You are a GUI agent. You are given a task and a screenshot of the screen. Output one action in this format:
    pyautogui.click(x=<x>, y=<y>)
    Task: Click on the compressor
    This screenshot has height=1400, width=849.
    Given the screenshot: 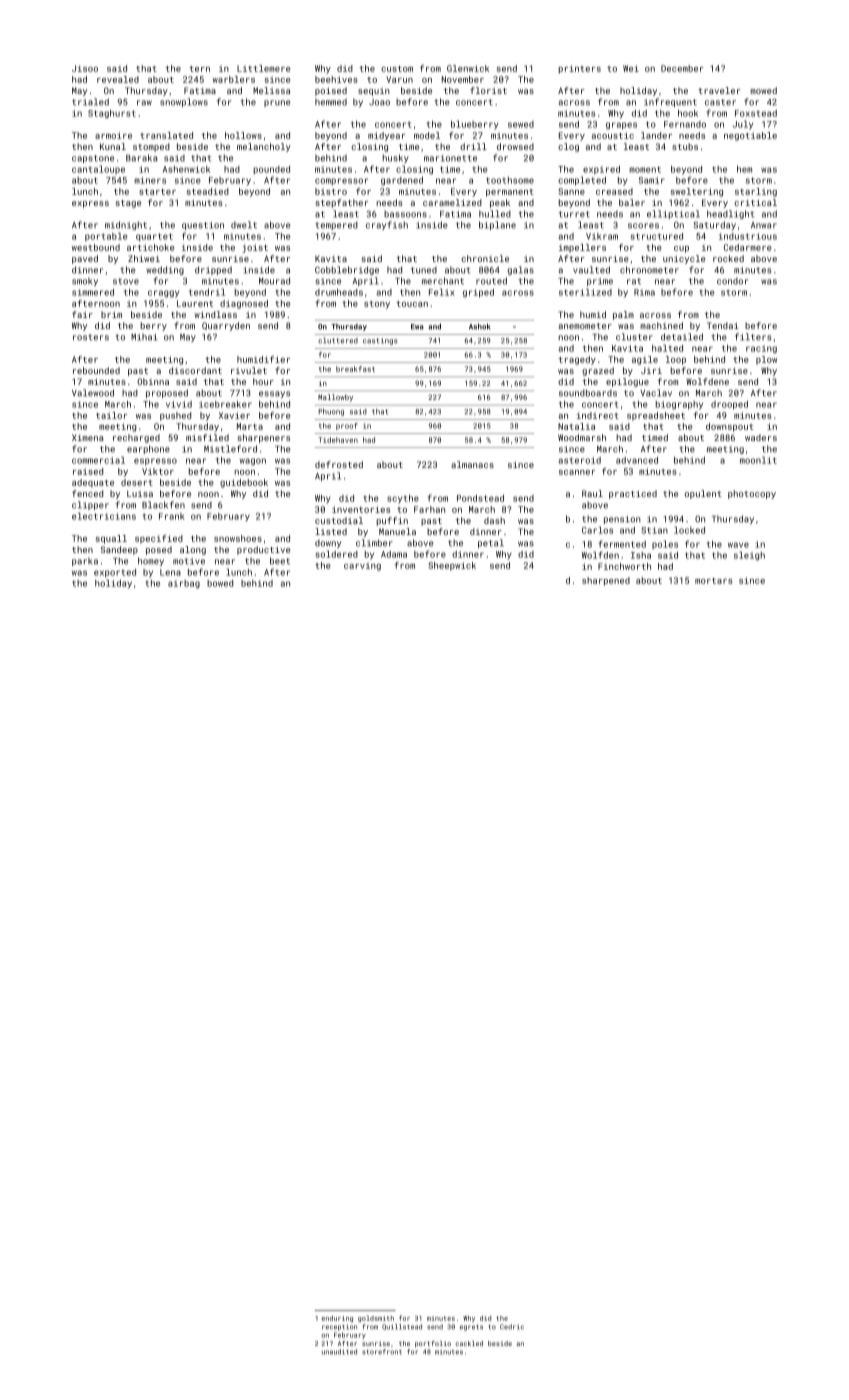 What is the action you would take?
    pyautogui.click(x=341, y=181)
